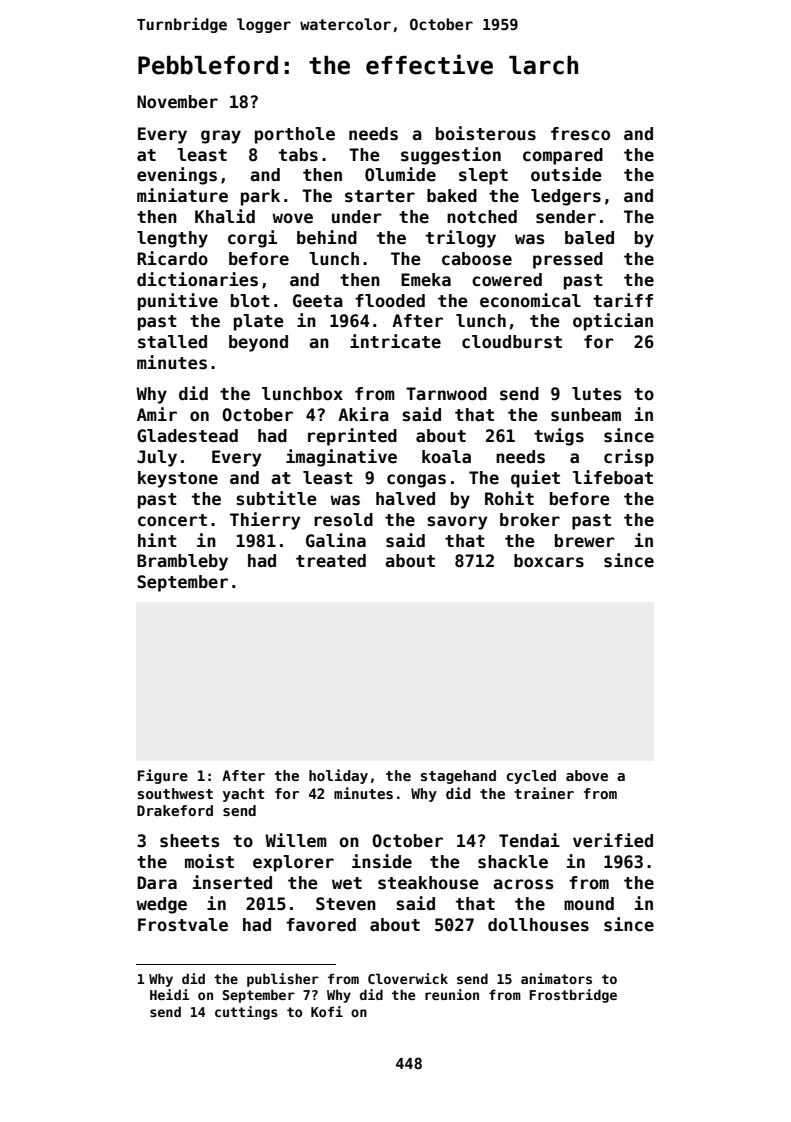 The image size is (791, 1122). Describe the element at coordinates (295, 135) in the document. I see `porthole` at that location.
